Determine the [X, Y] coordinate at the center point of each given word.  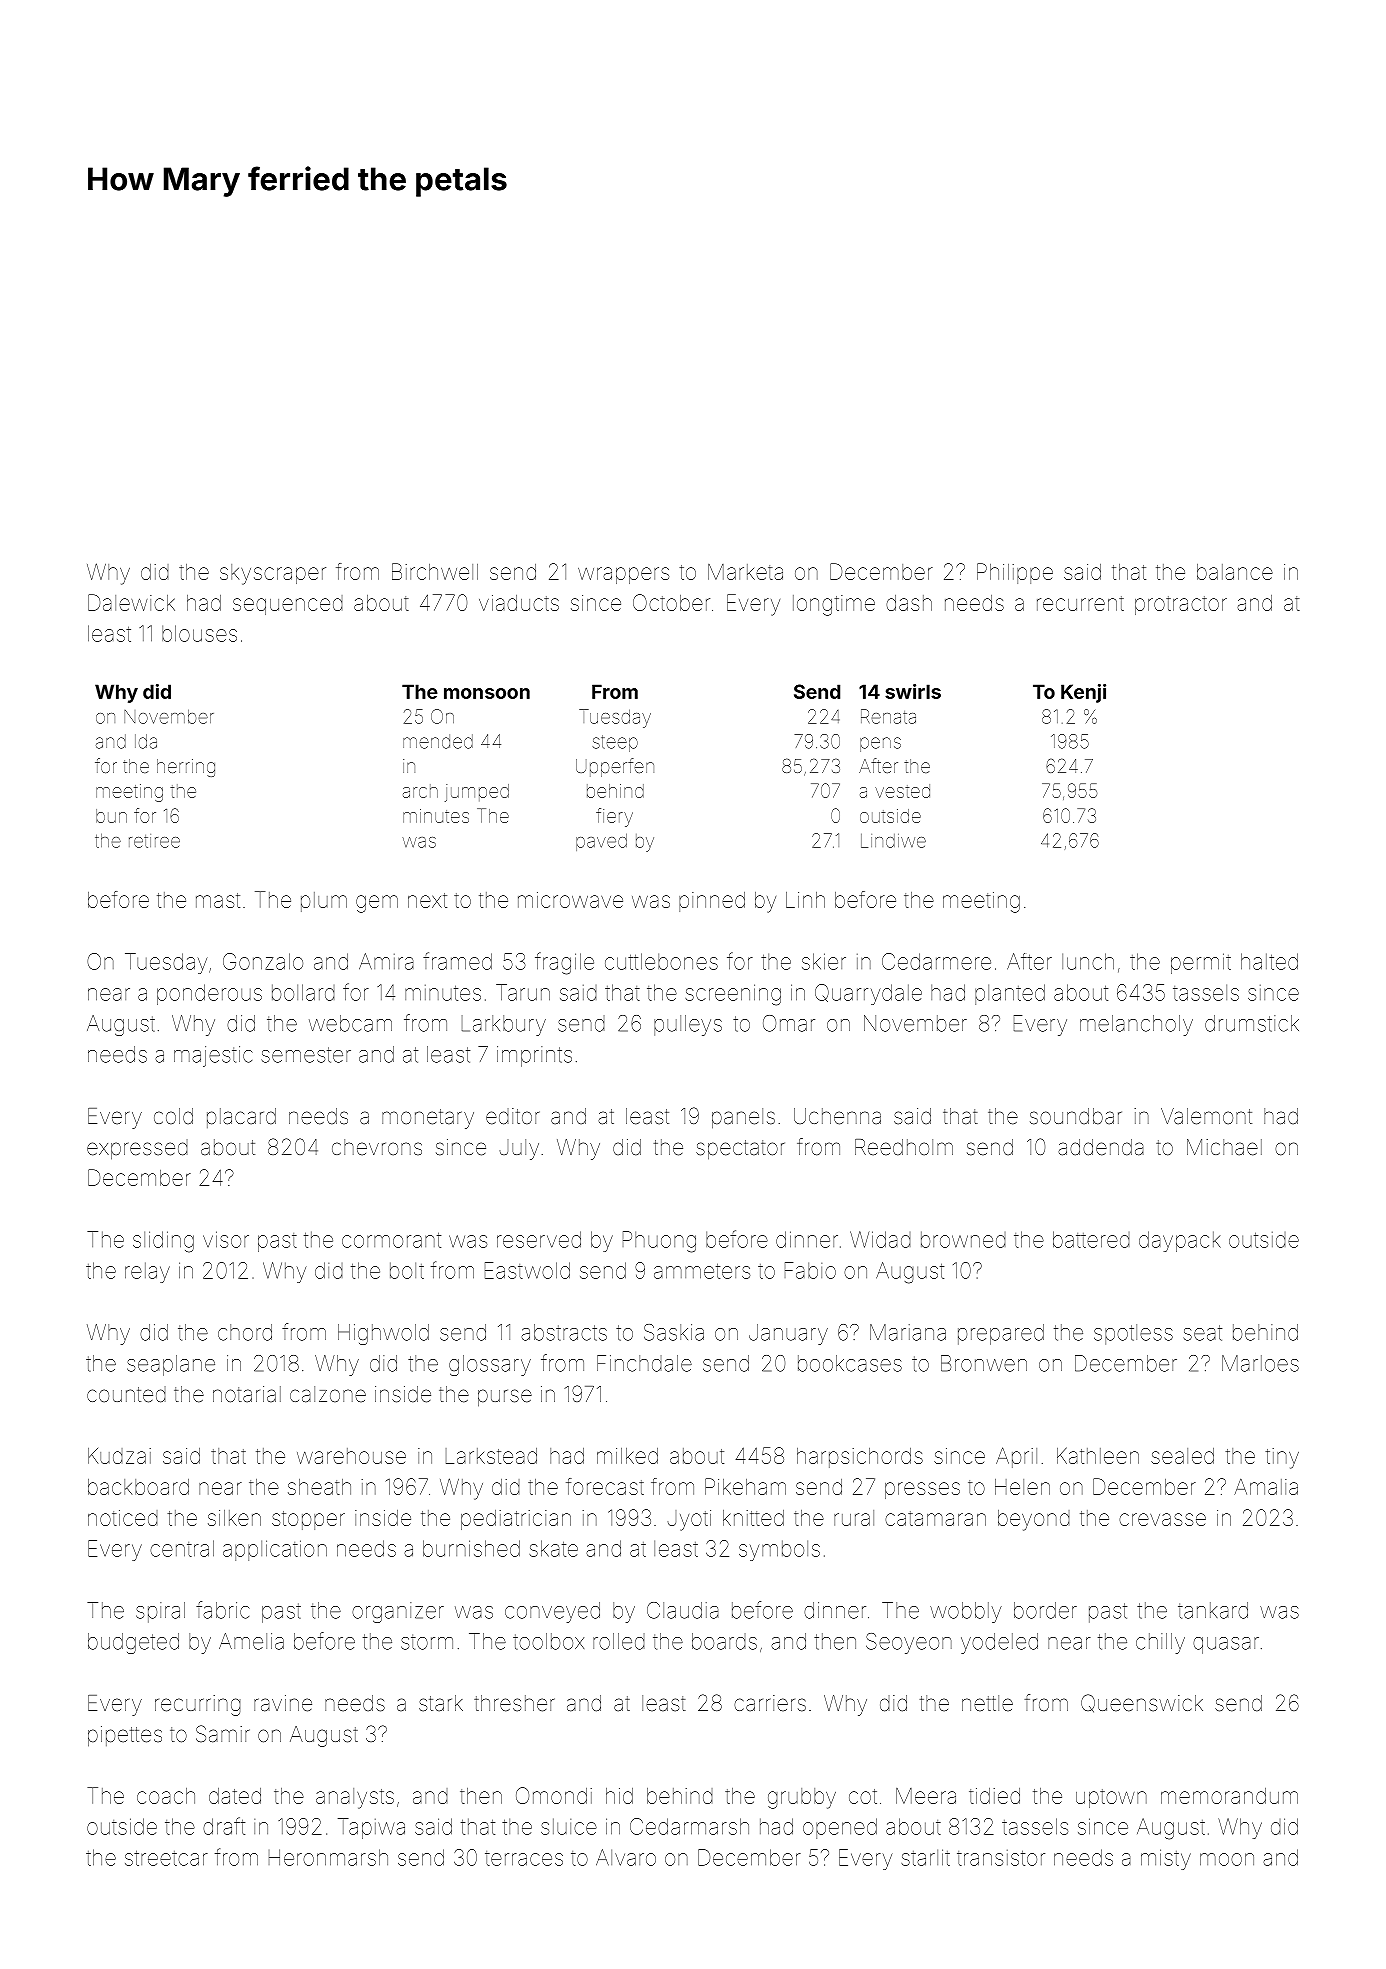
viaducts [519, 603]
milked [627, 1456]
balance [1235, 572]
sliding [163, 1242]
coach [166, 1796]
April [1016, 1457]
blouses [199, 633]
